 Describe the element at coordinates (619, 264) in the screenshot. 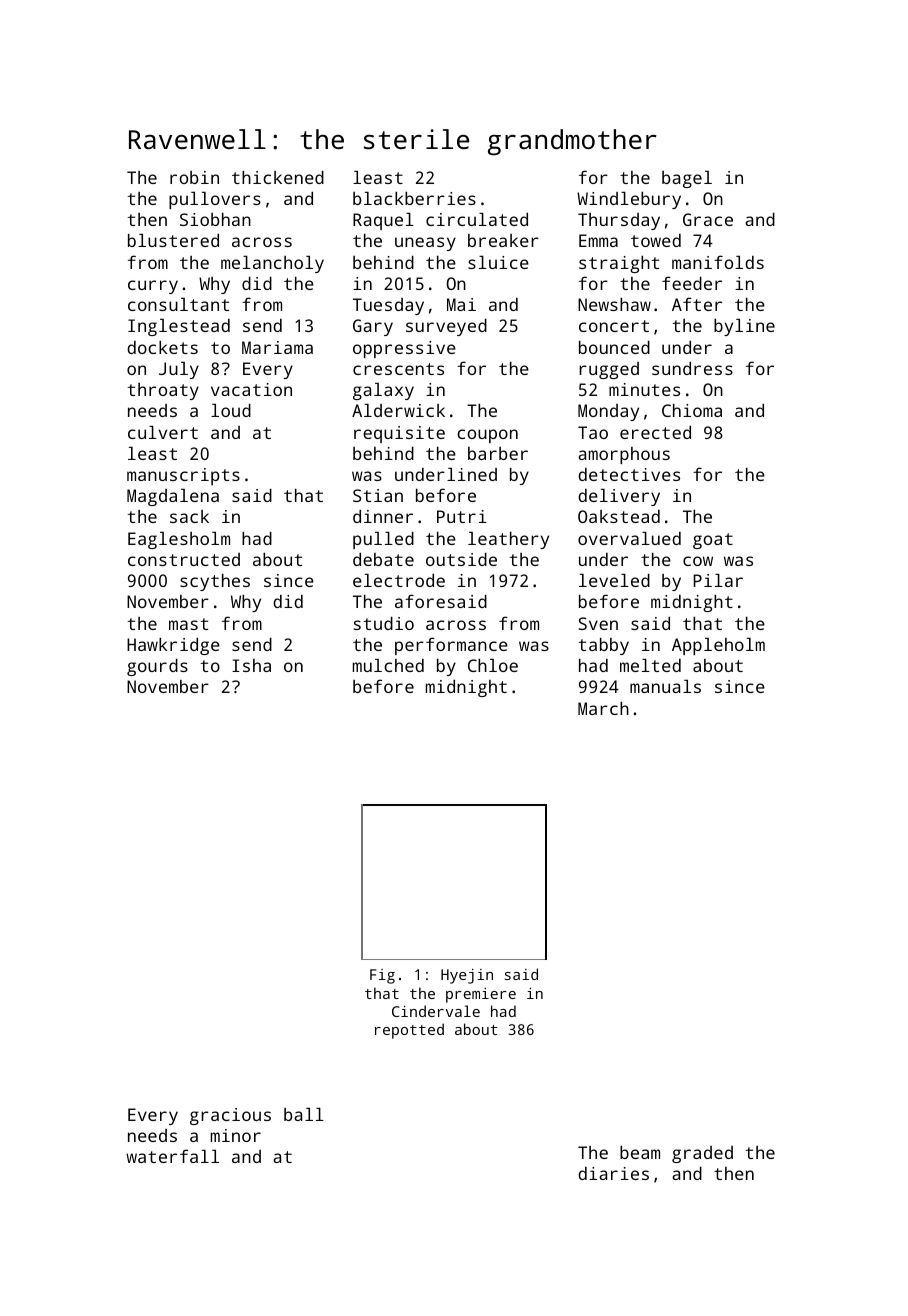

I see `straight` at that location.
